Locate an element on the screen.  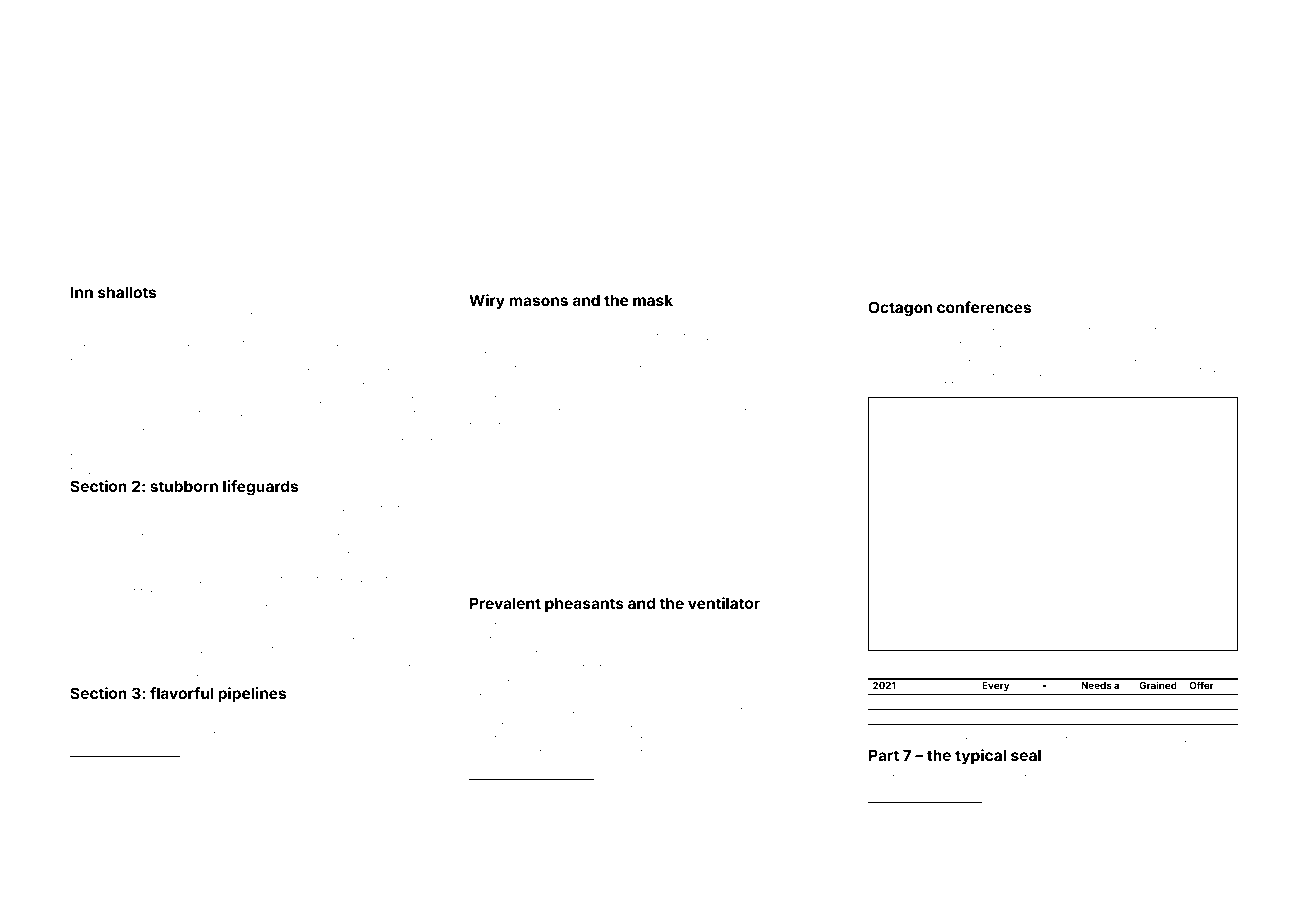
typical is located at coordinates (980, 756).
